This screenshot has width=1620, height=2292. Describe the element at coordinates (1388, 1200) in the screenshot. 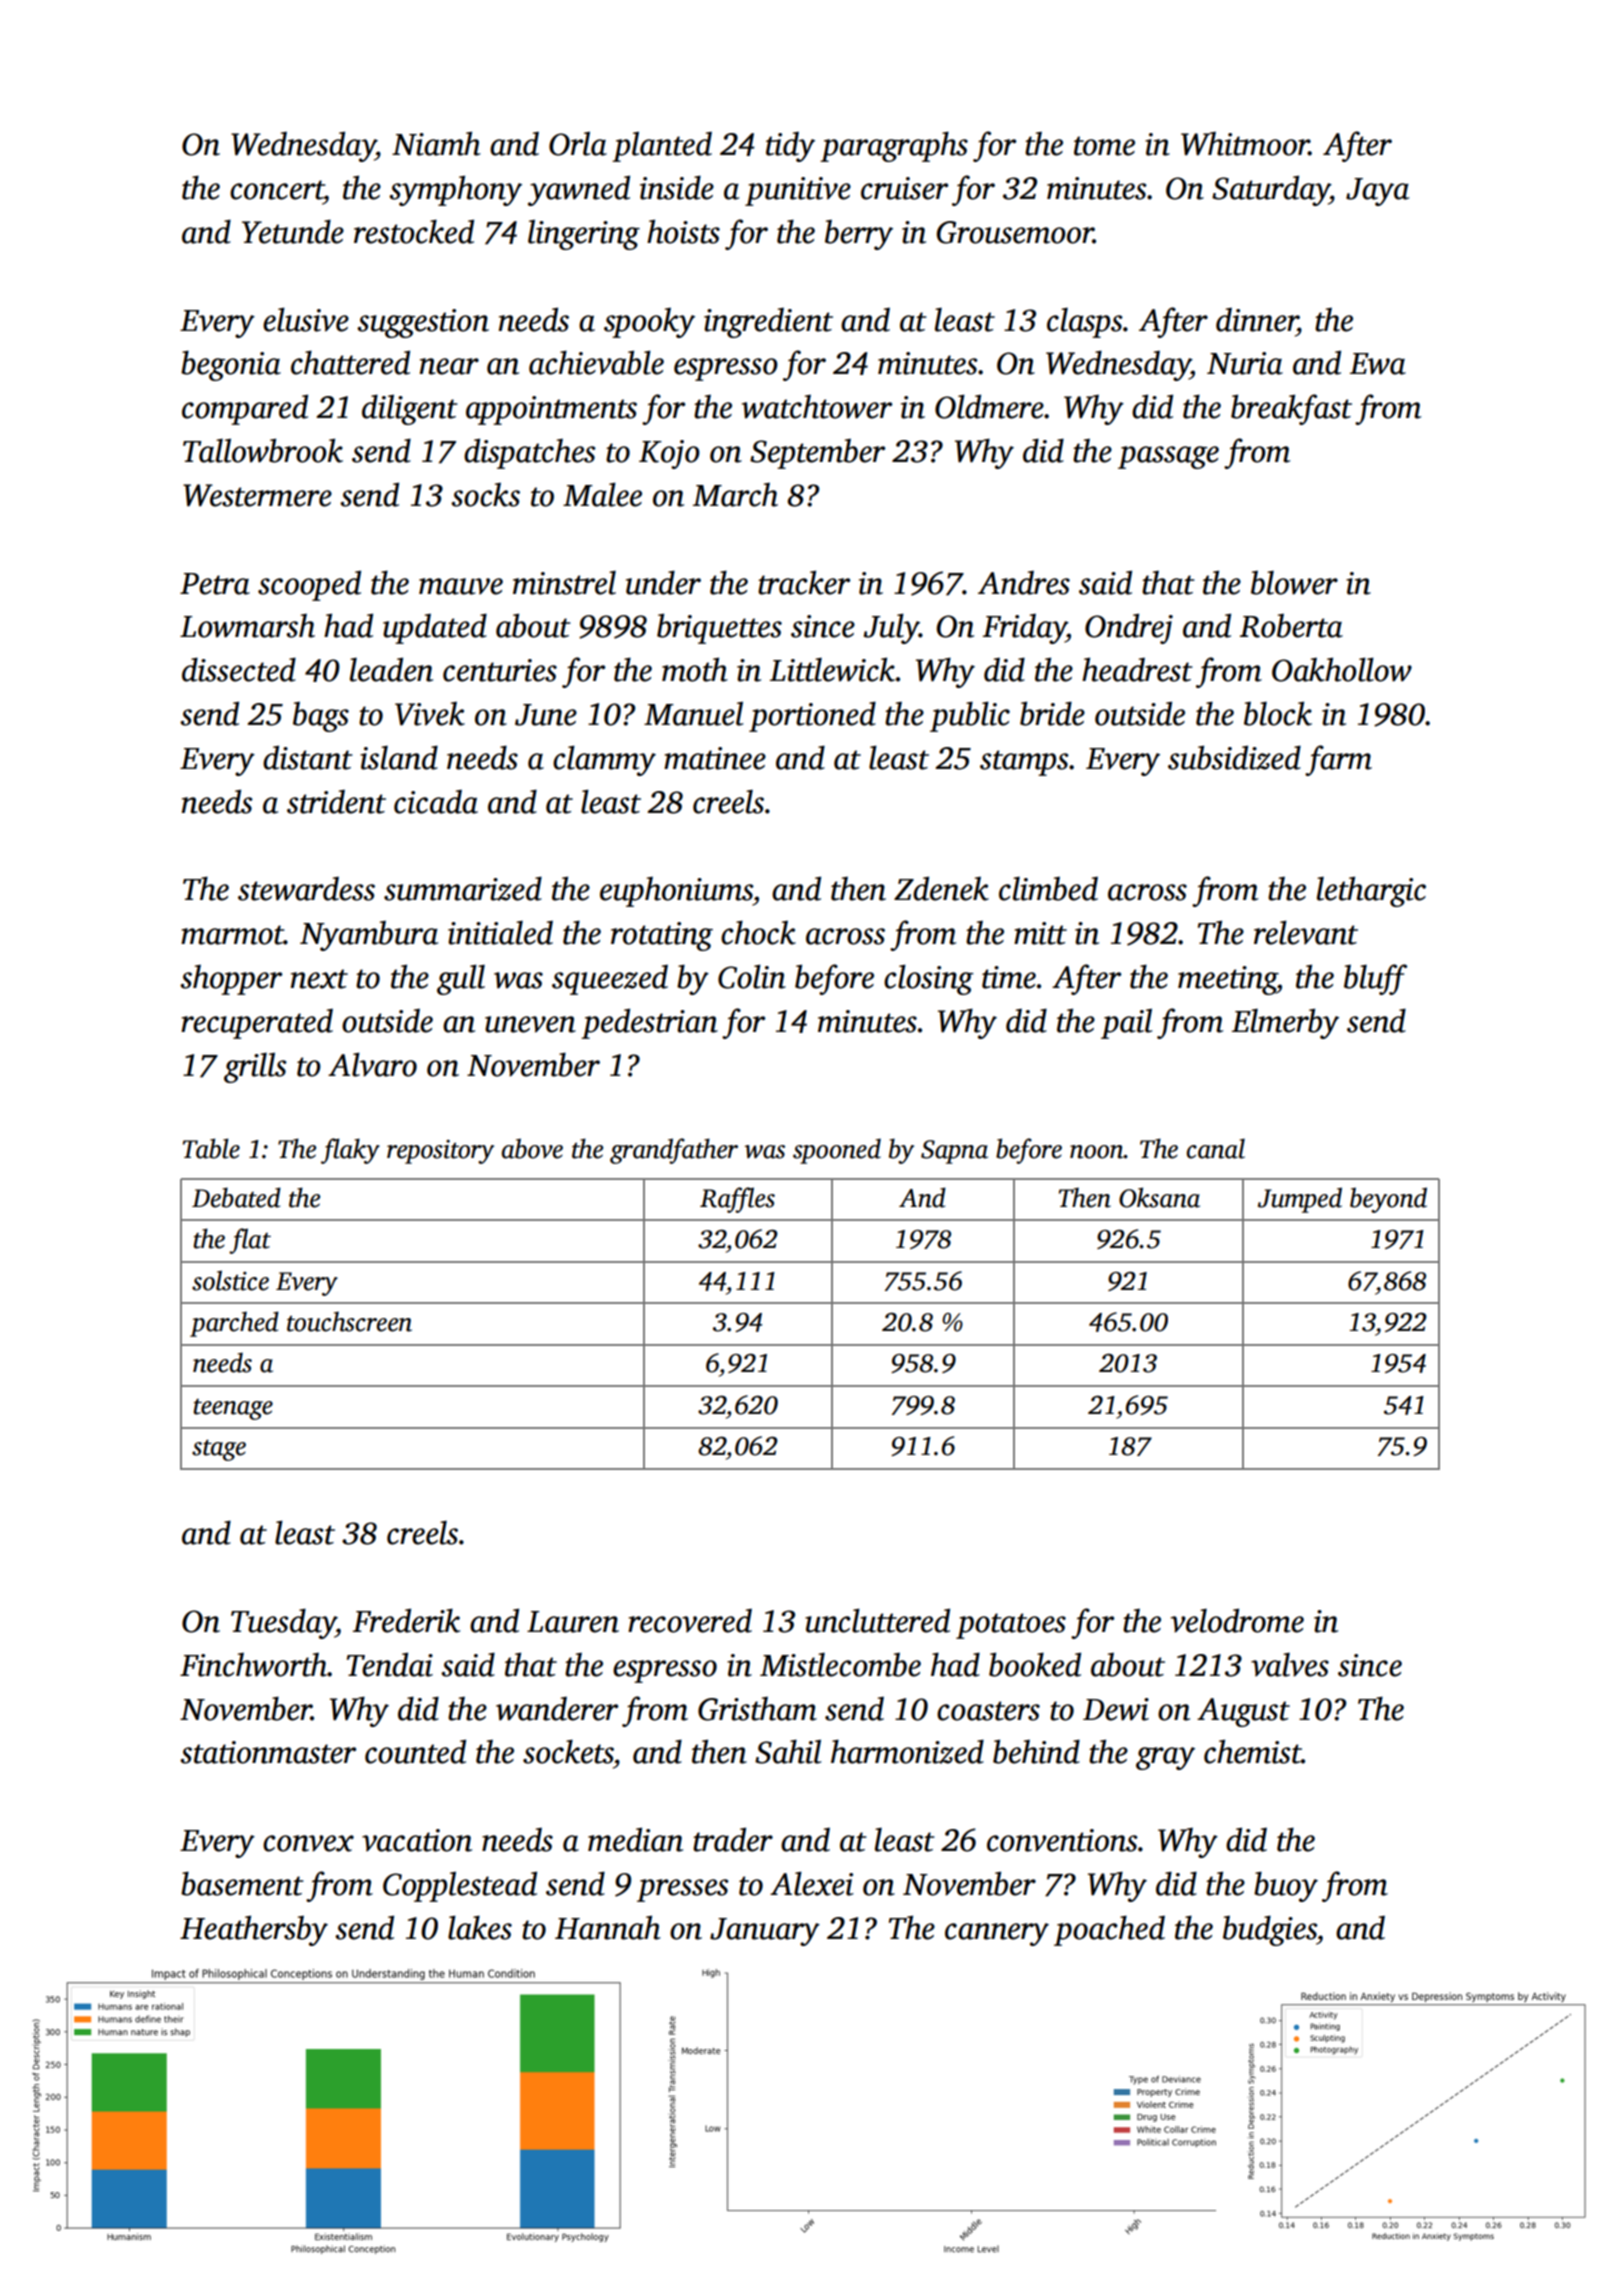

I see `beyond` at that location.
